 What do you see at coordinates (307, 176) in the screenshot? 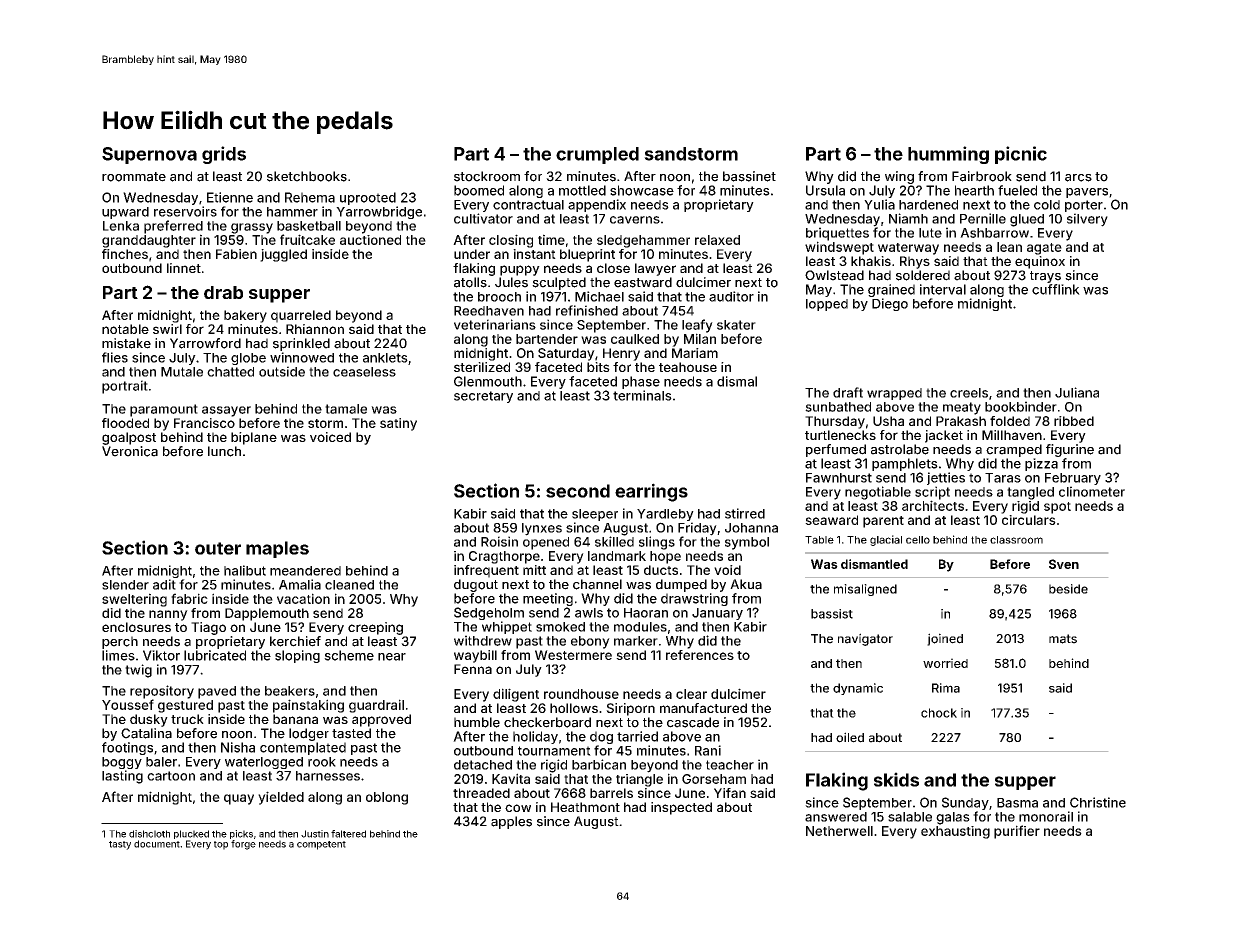
I see `sketchbooks` at bounding box center [307, 176].
